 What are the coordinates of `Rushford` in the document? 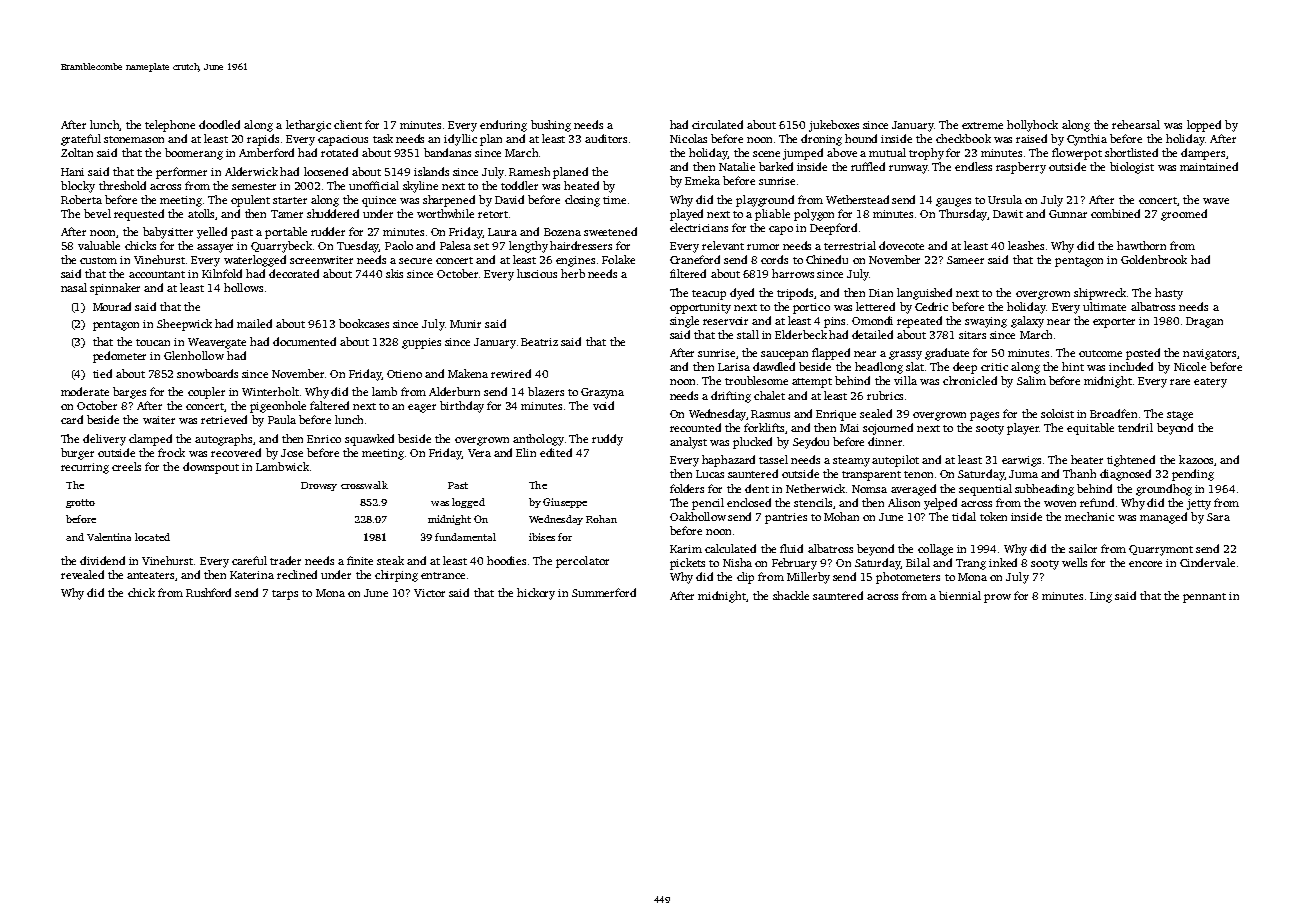 It's located at (208, 592).
